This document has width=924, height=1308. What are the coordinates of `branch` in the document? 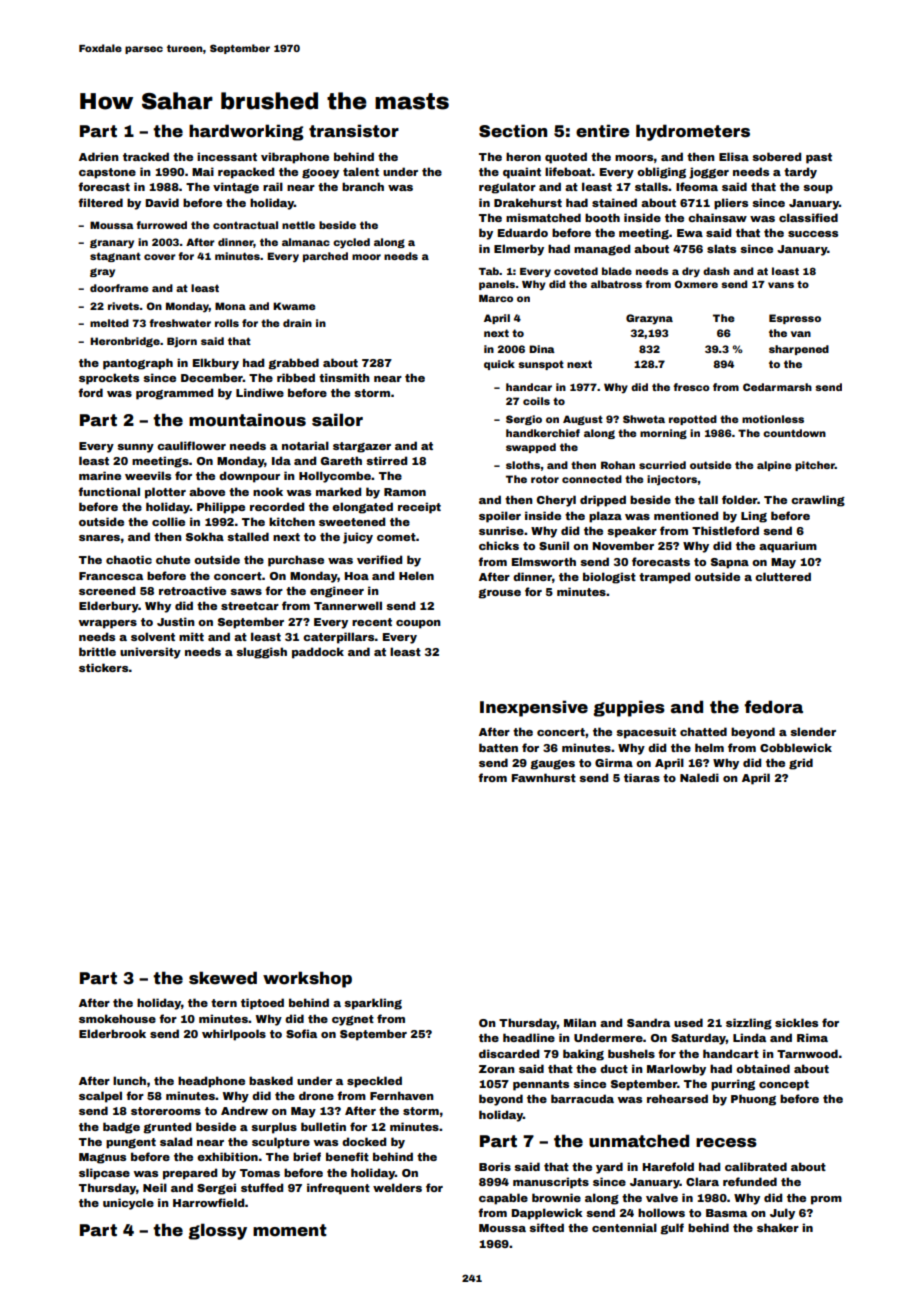 It's located at (363, 186).
